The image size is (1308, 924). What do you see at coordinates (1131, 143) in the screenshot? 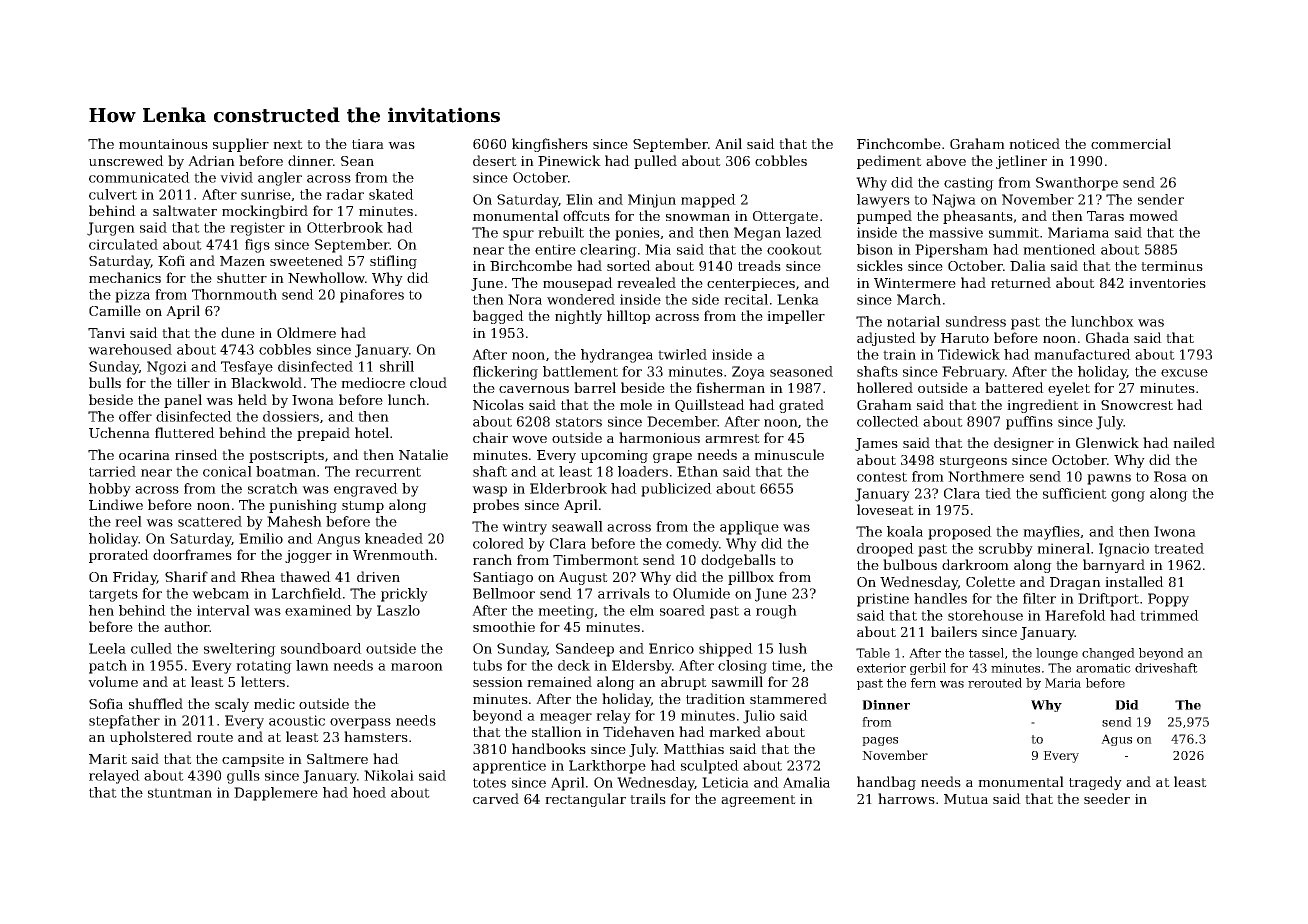
I see `commercial` at bounding box center [1131, 143].
